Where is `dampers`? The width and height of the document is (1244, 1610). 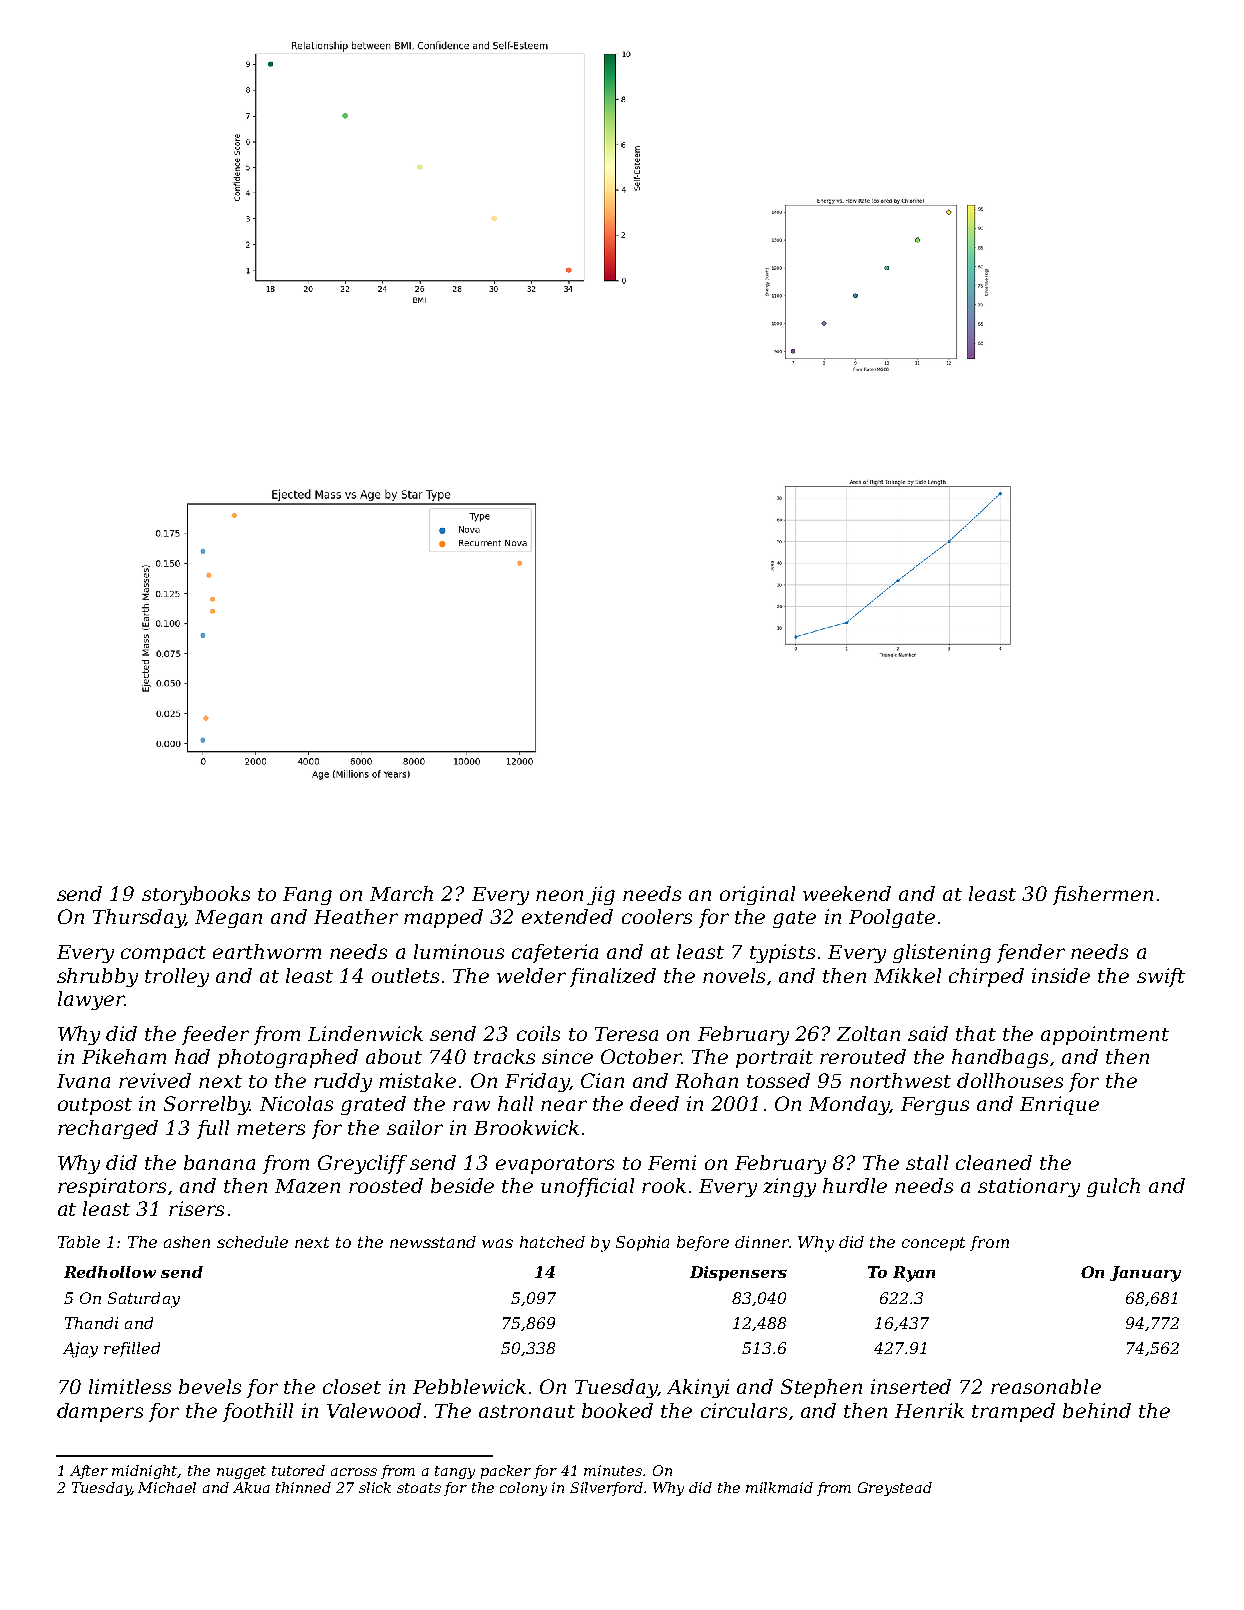 dampers is located at coordinates (100, 1412).
